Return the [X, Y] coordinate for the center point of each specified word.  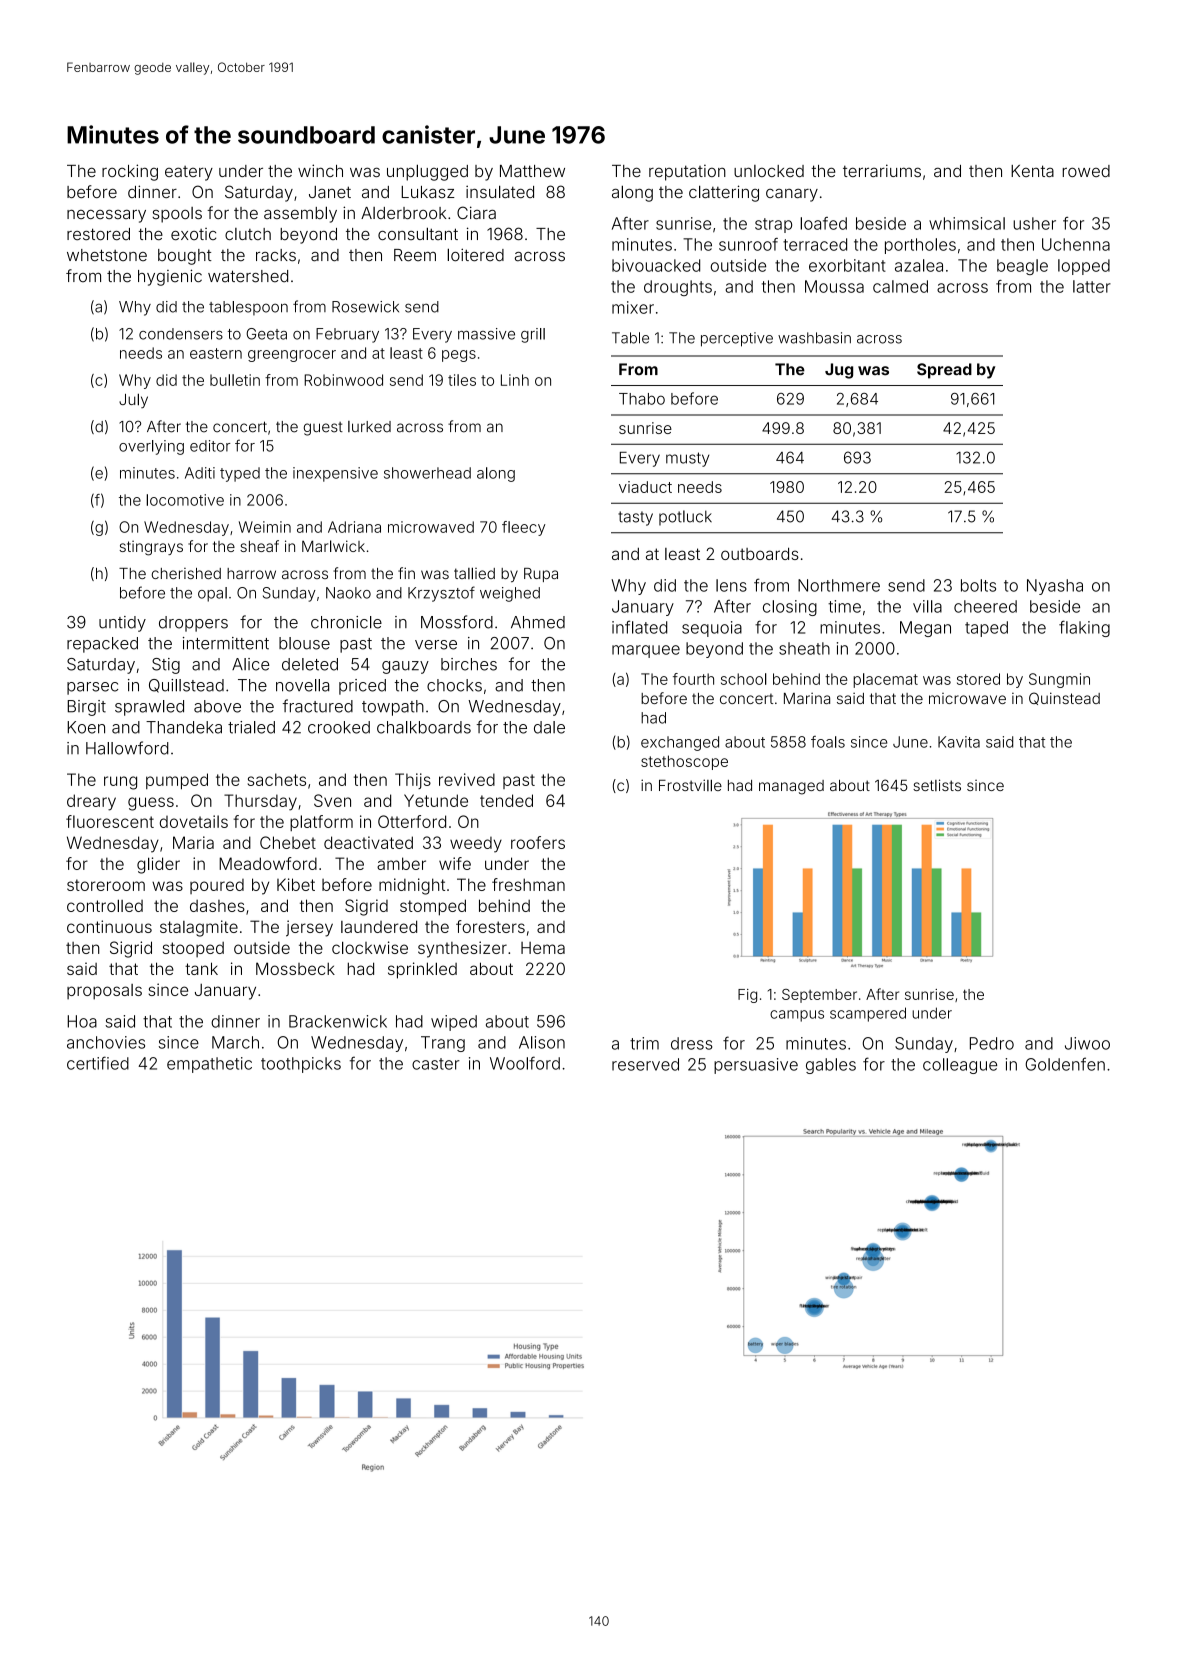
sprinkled [422, 970]
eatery [189, 173]
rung [120, 783]
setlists [937, 785]
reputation [687, 172]
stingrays [151, 548]
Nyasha [1055, 587]
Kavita [959, 742]
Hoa [82, 1021]
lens [731, 585]
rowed [1086, 171]
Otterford [412, 821]
